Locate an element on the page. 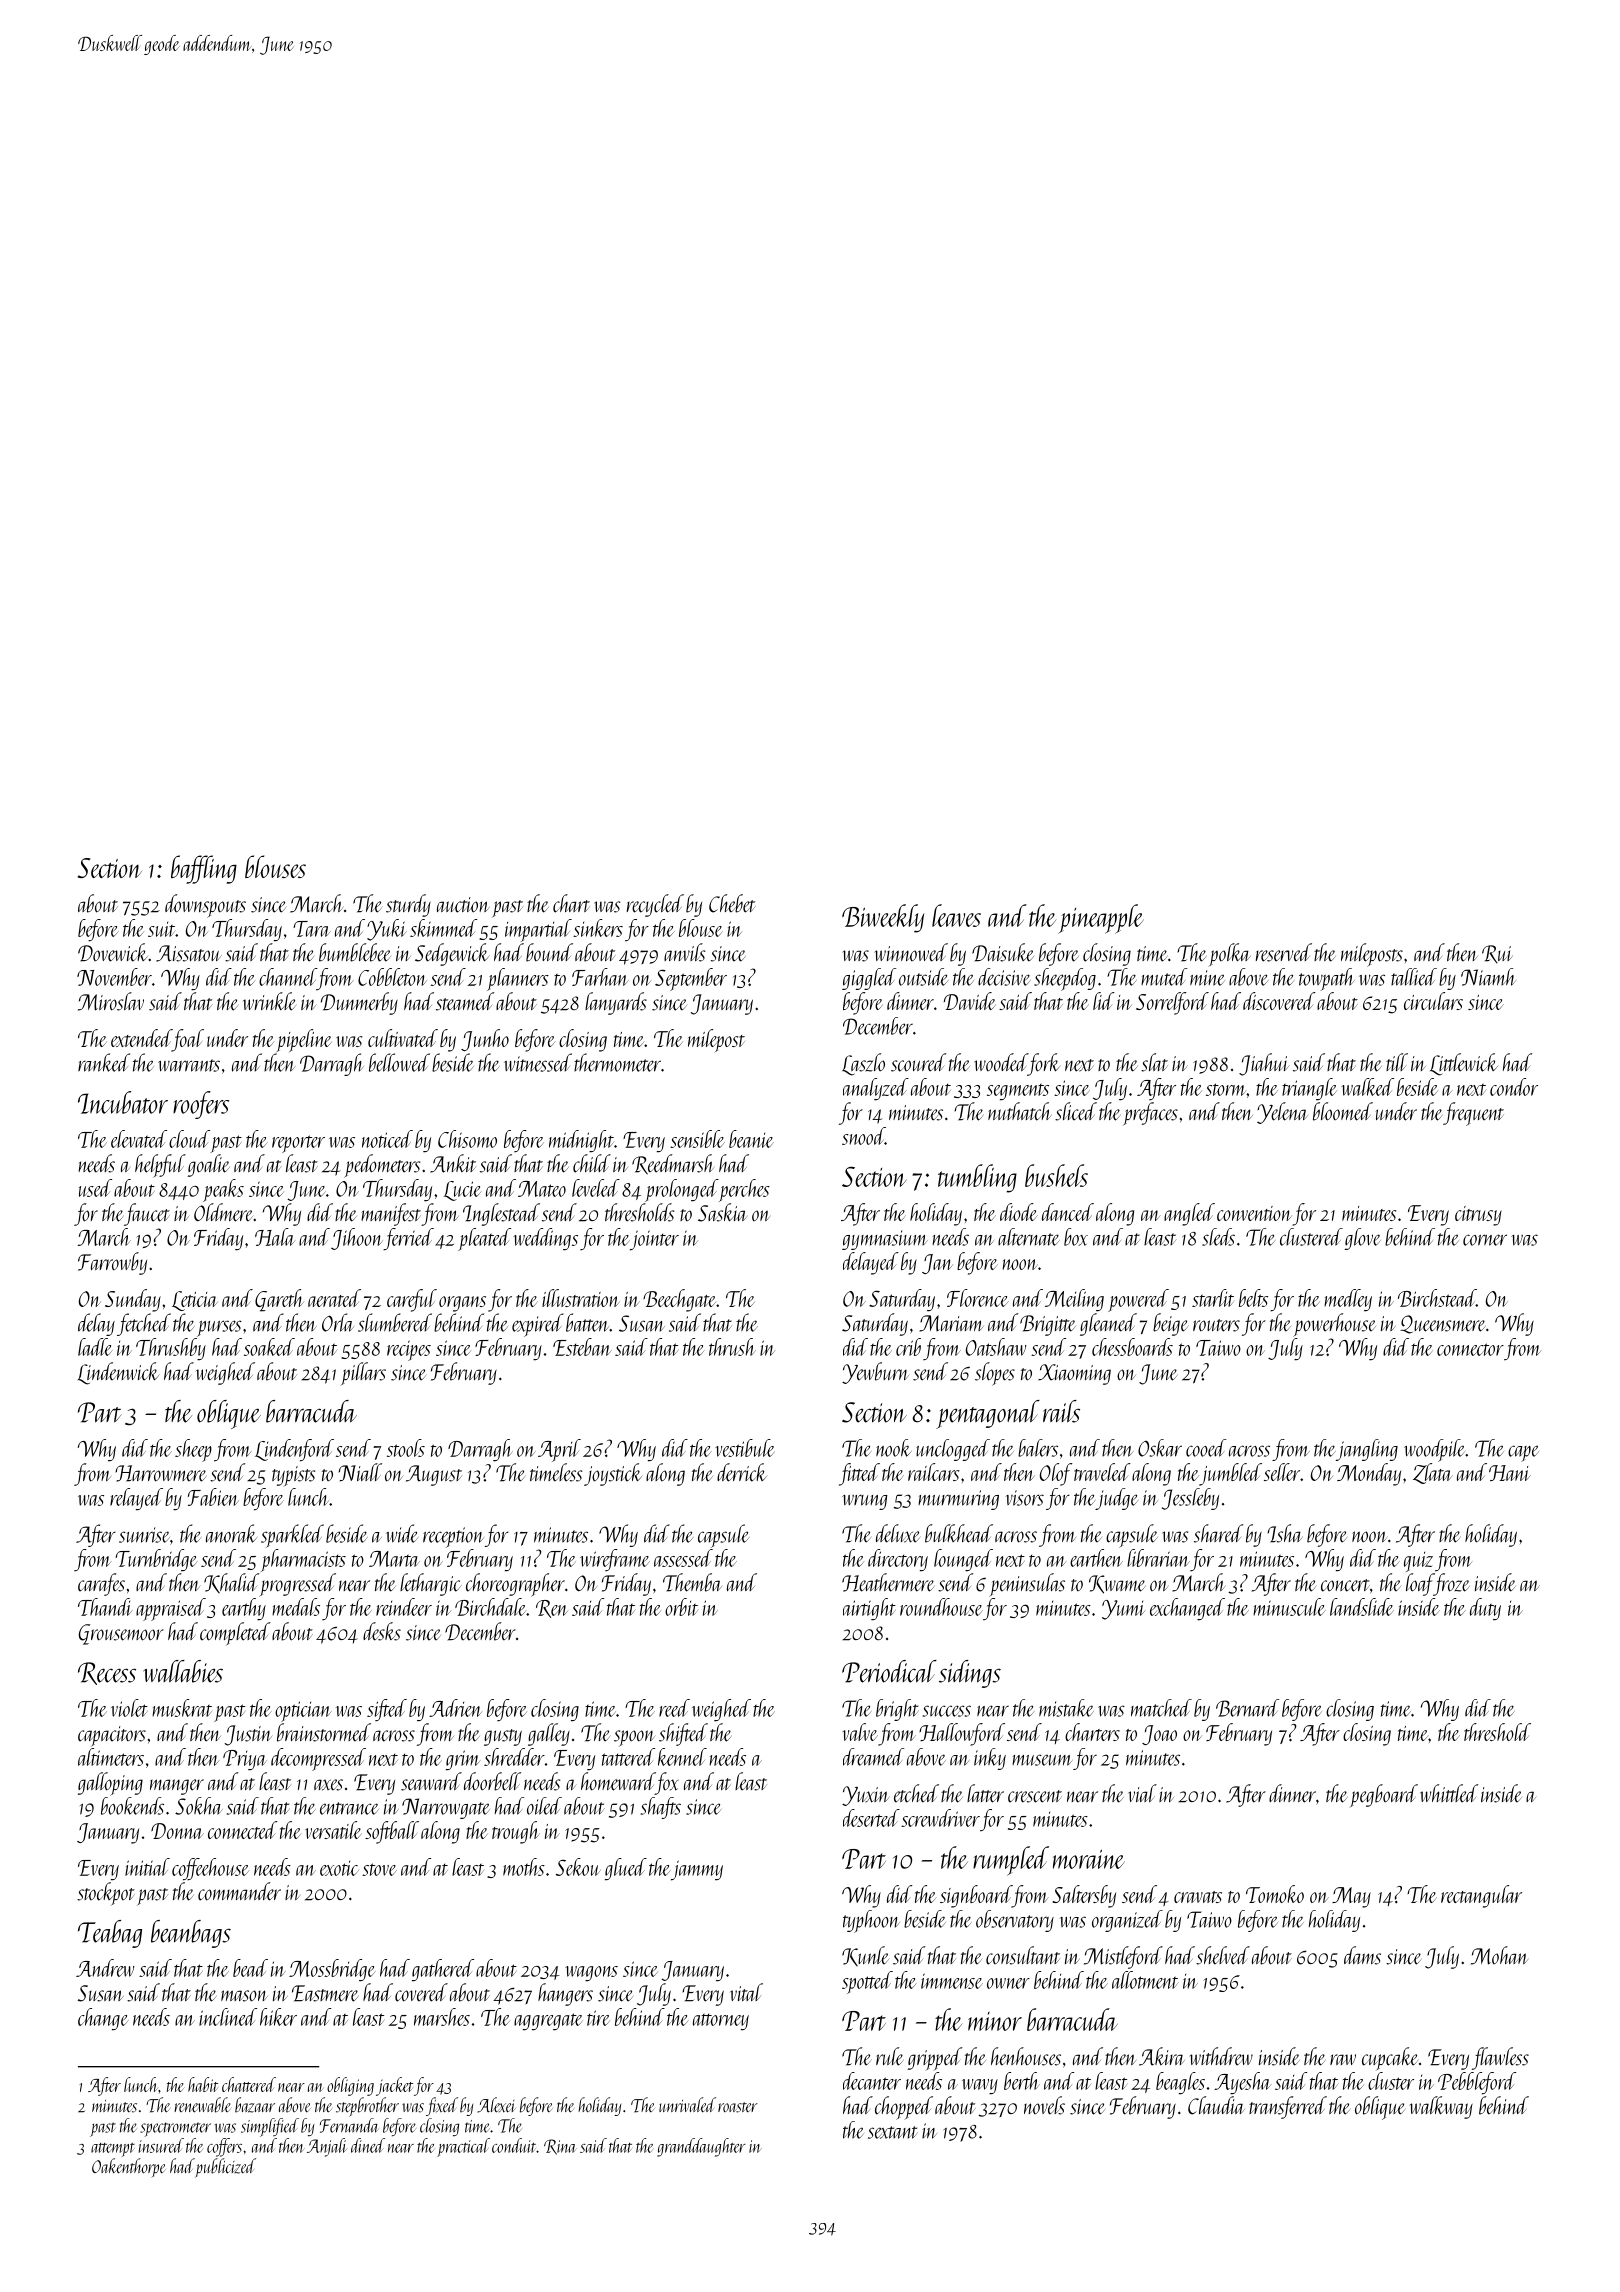 The height and width of the page is (2292, 1620). Narrowgate is located at coordinates (446, 1808).
